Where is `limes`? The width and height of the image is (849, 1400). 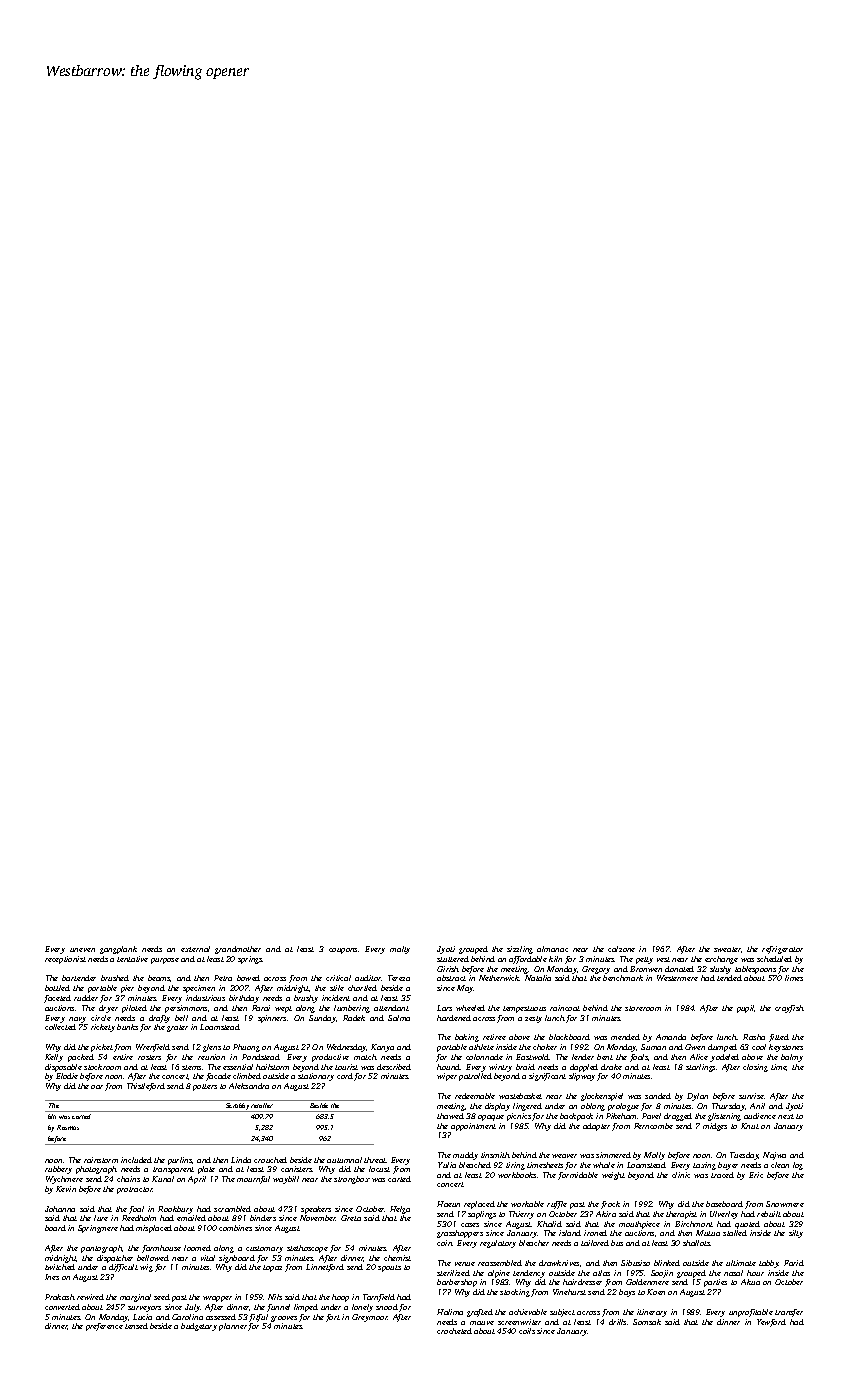 limes is located at coordinates (794, 978).
